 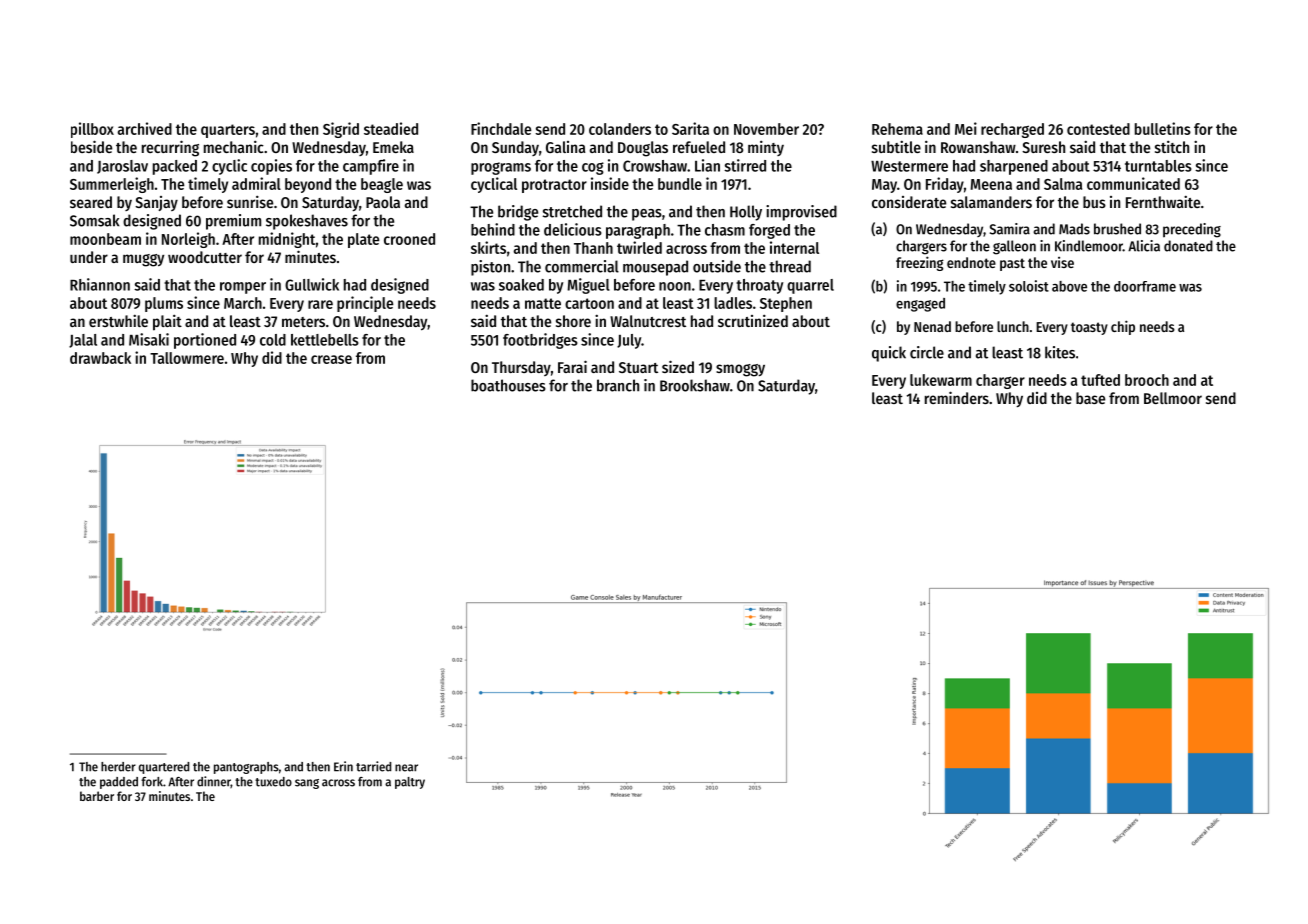 What do you see at coordinates (655, 268) in the image?
I see `mousepad` at bounding box center [655, 268].
